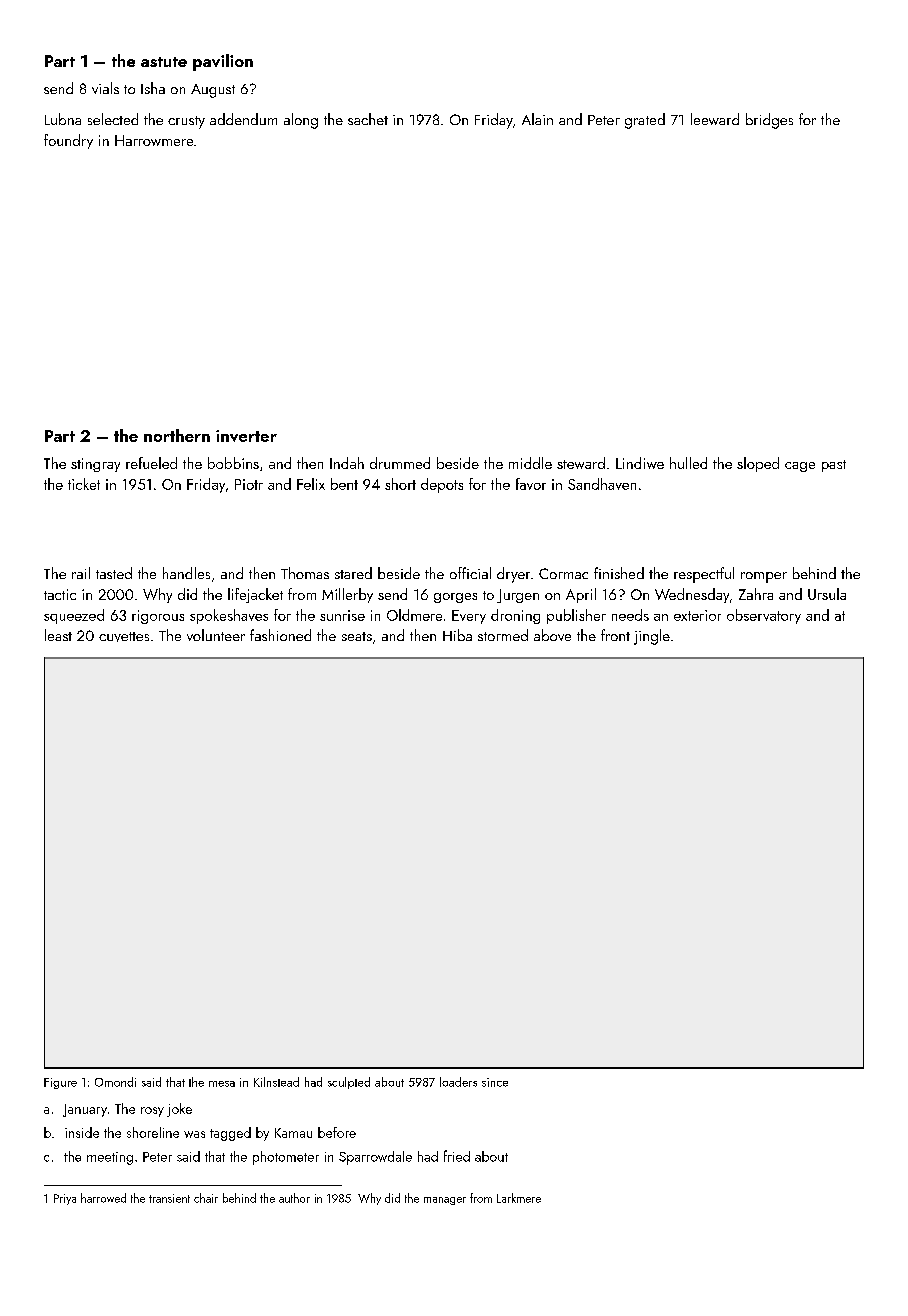 This screenshot has width=908, height=1316. Describe the element at coordinates (186, 573) in the screenshot. I see `handles` at that location.
